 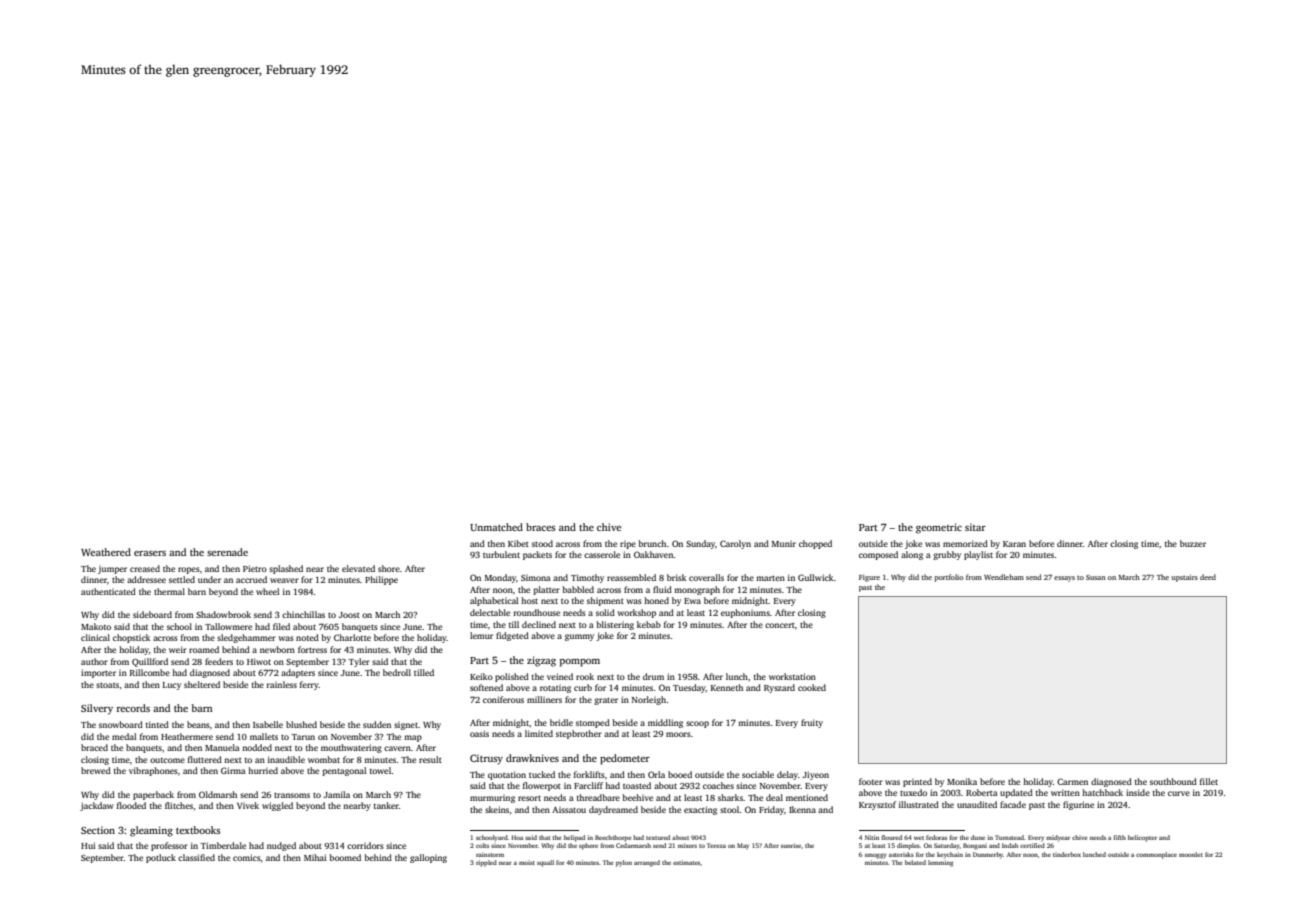 I want to click on pedometer, so click(x=625, y=759).
